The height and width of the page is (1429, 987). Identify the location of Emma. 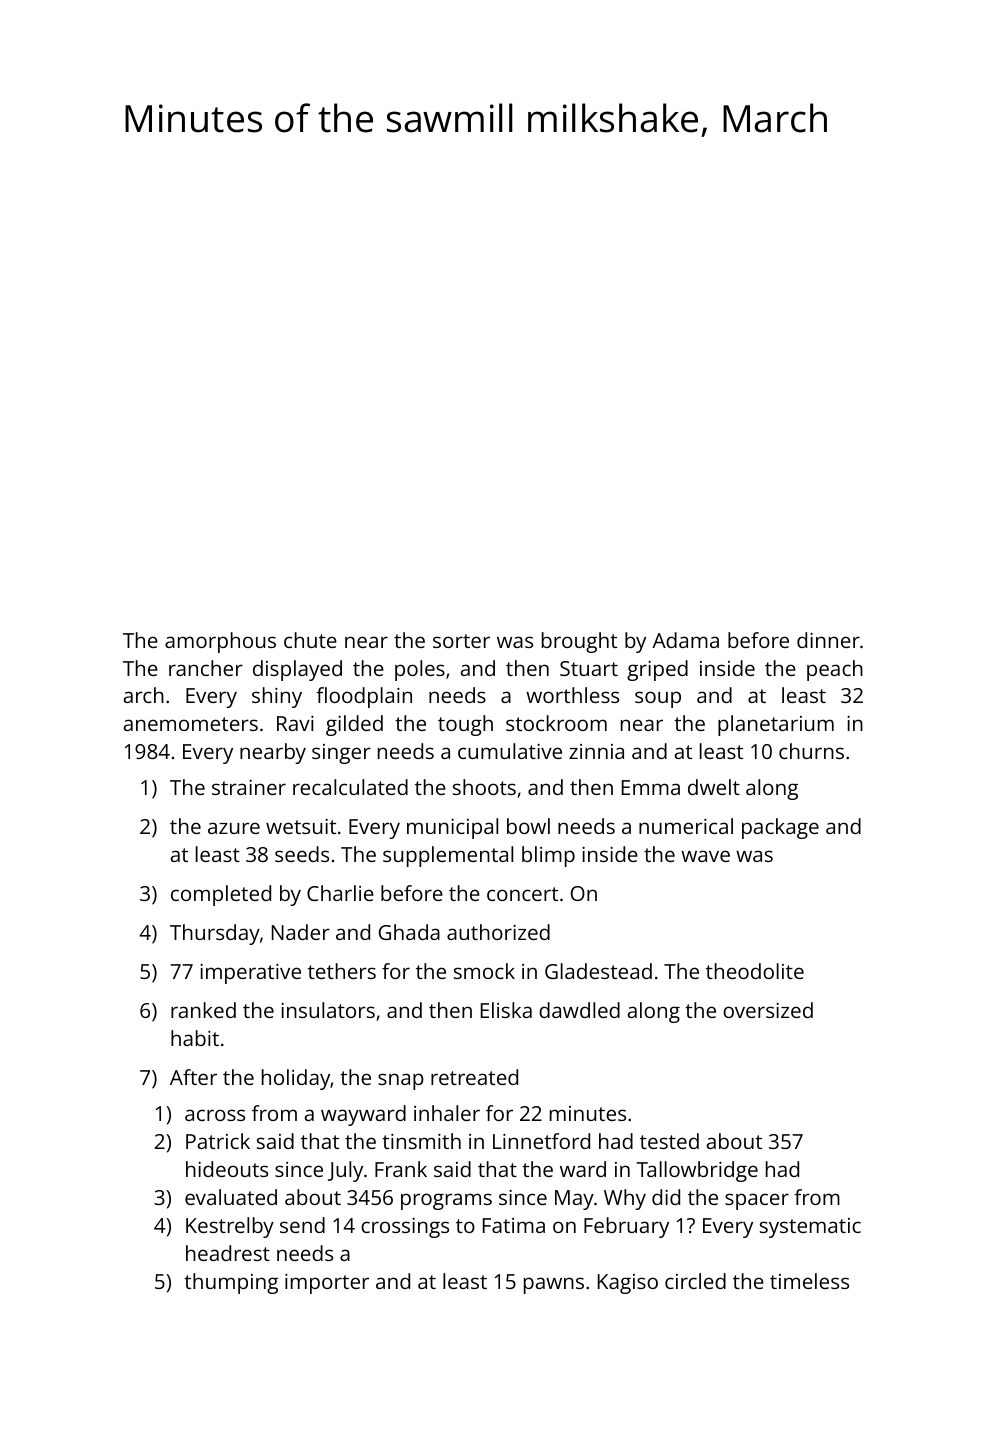
(651, 787).
